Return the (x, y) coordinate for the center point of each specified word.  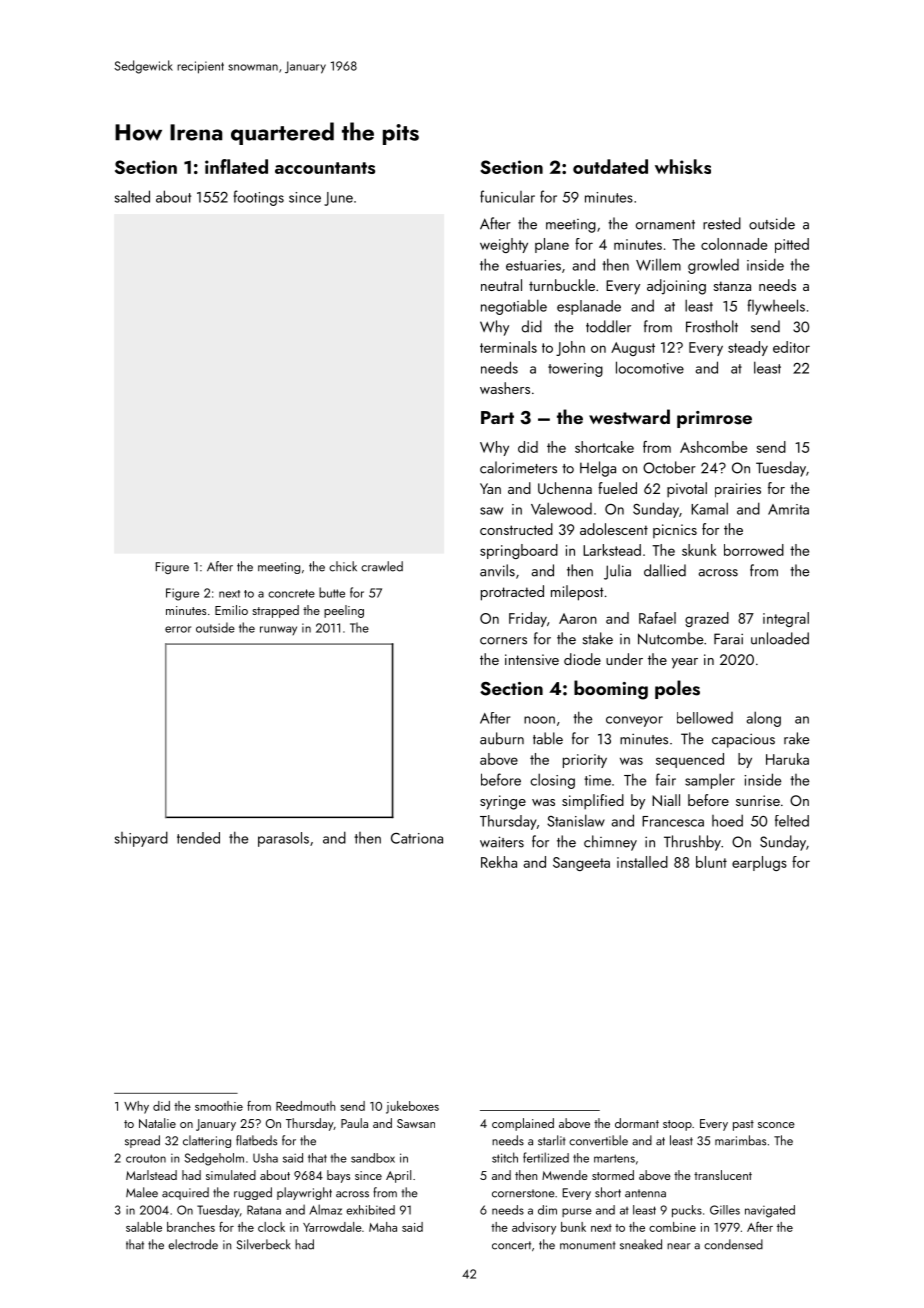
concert (511, 1245)
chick (343, 566)
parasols (283, 839)
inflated (236, 166)
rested (722, 223)
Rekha (499, 862)
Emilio (231, 610)
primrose (714, 419)
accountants (325, 168)
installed (642, 862)
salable (144, 1227)
